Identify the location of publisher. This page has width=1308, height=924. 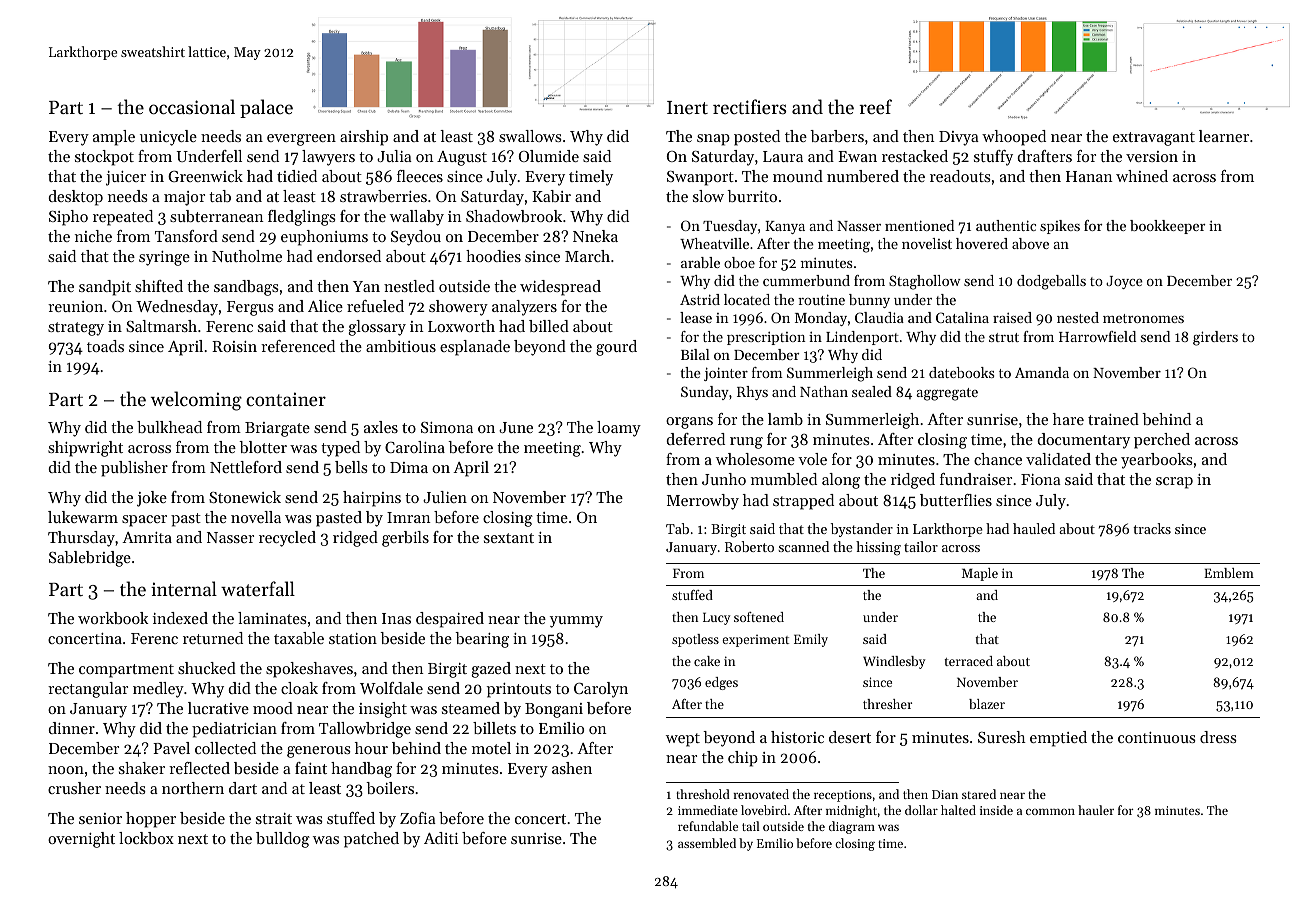
(134, 469).
